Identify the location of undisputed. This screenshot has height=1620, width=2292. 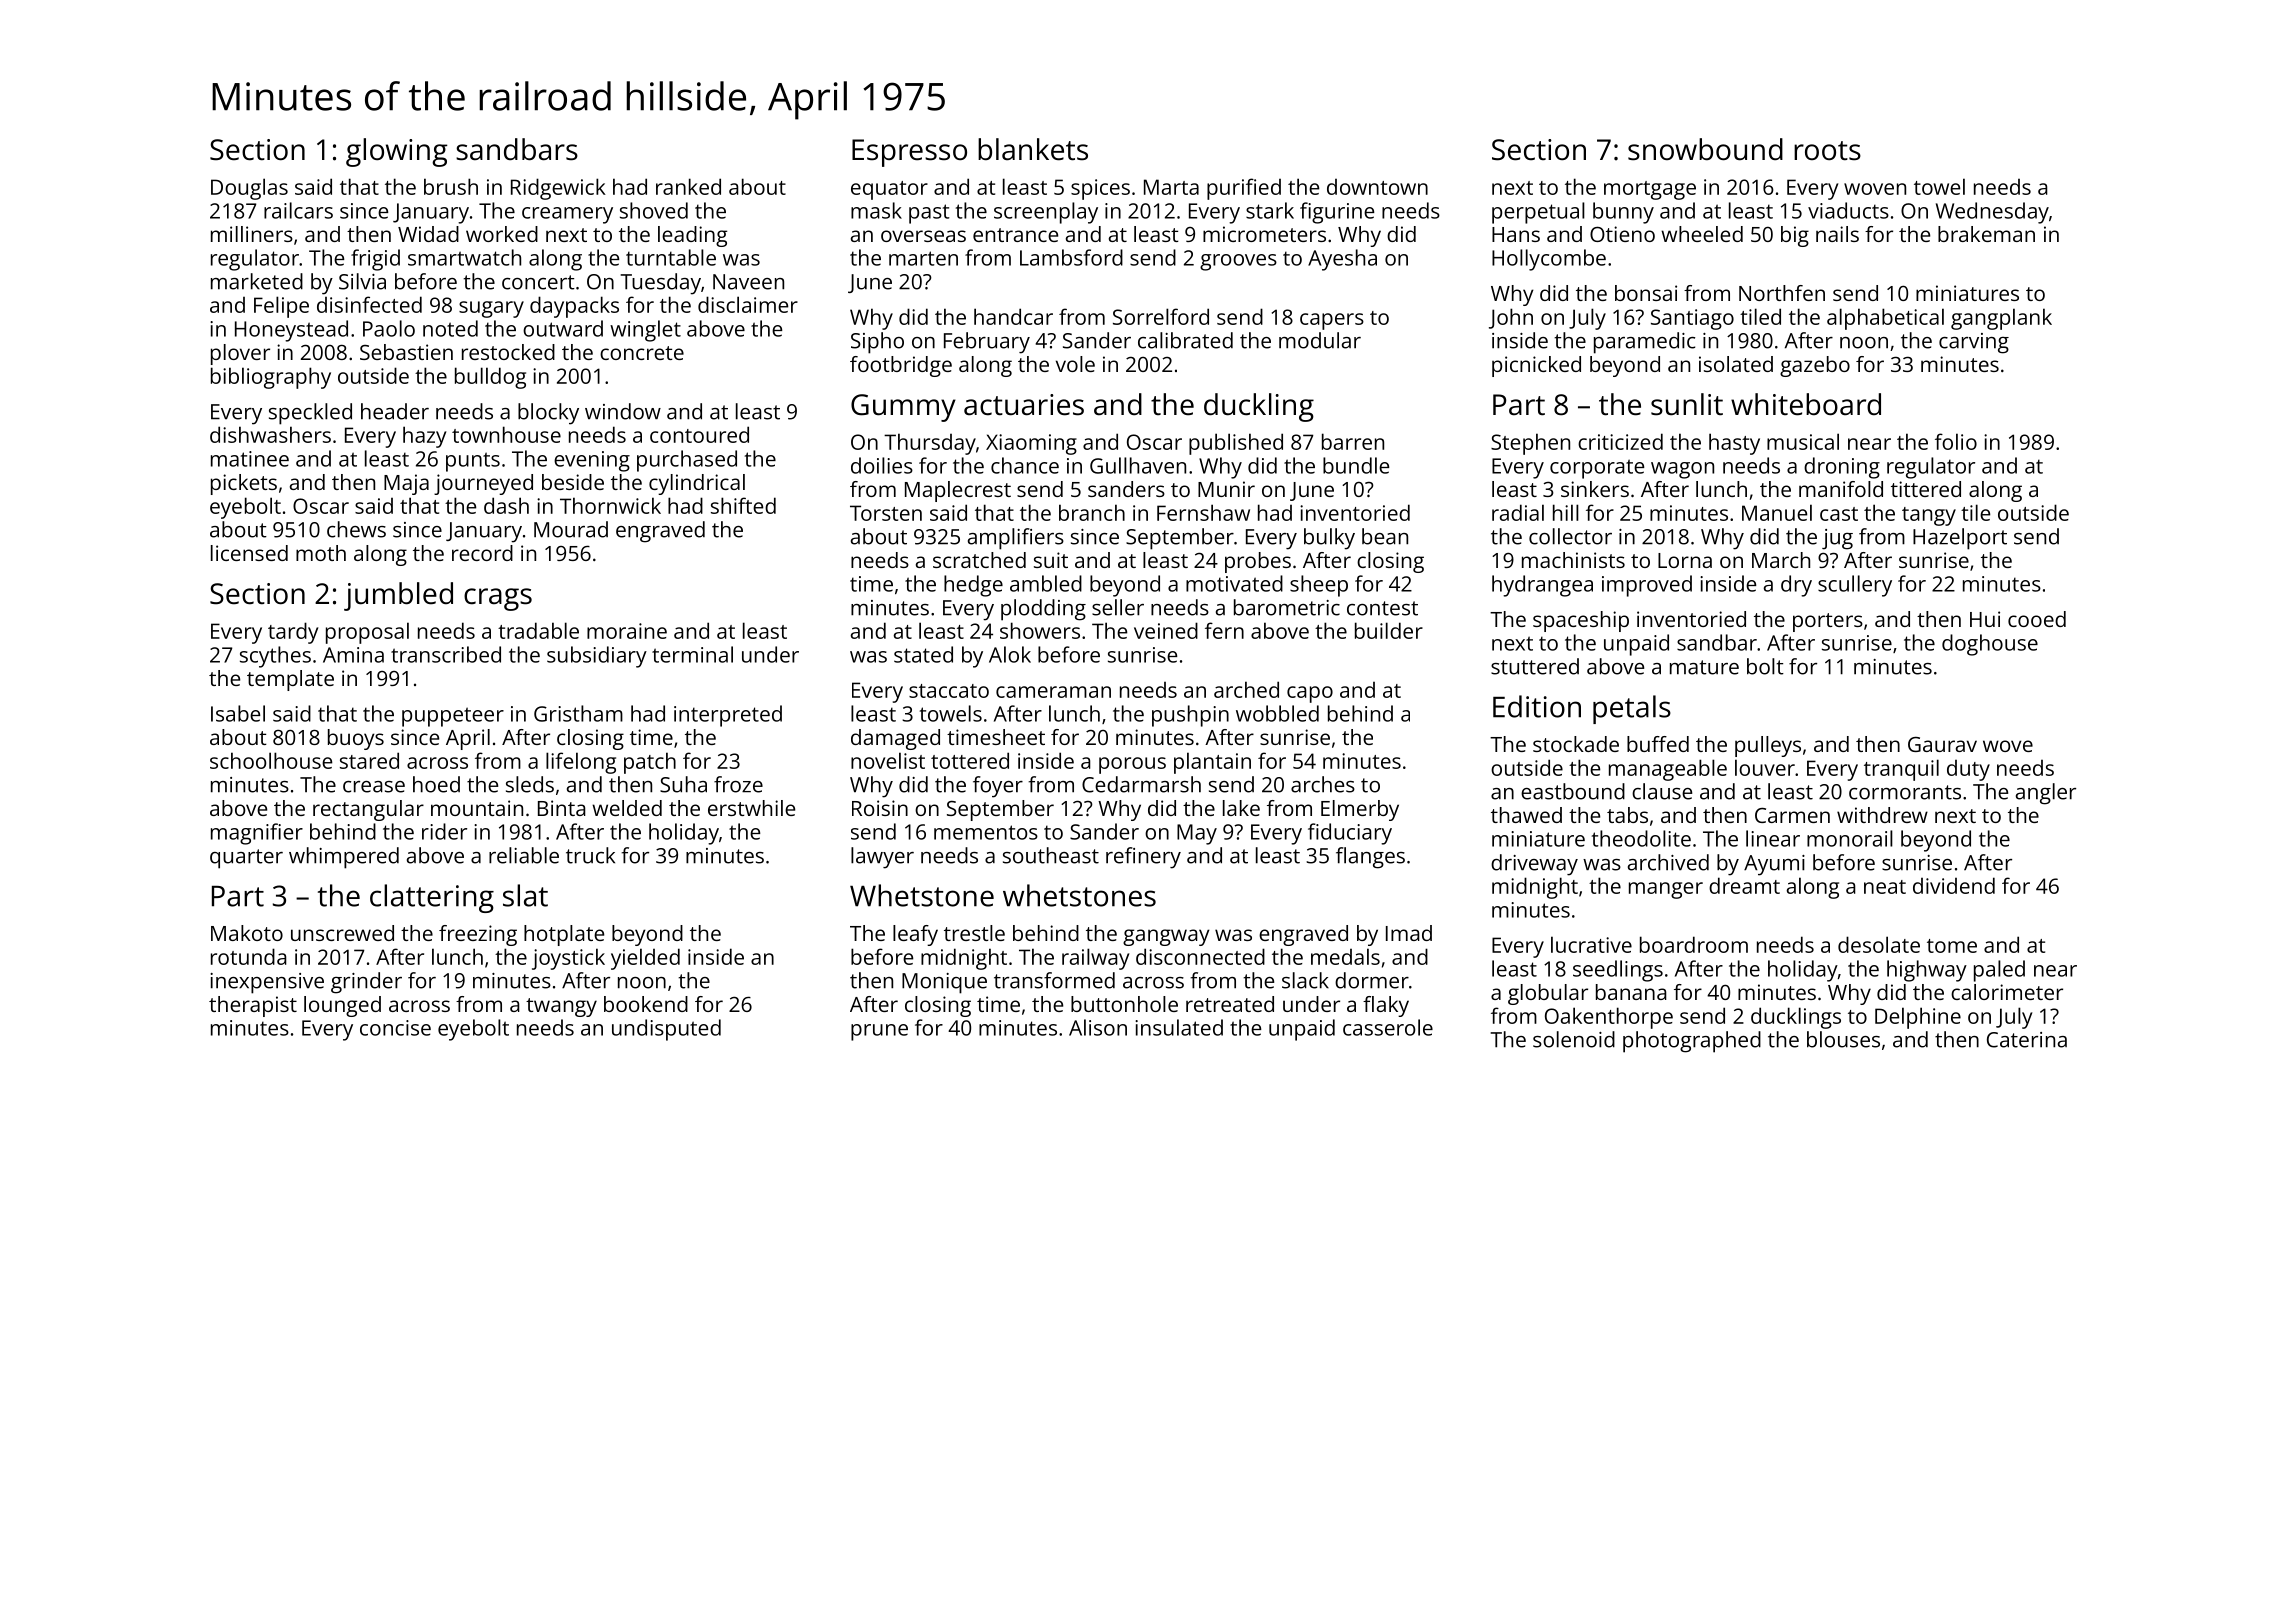
(666, 1030).
